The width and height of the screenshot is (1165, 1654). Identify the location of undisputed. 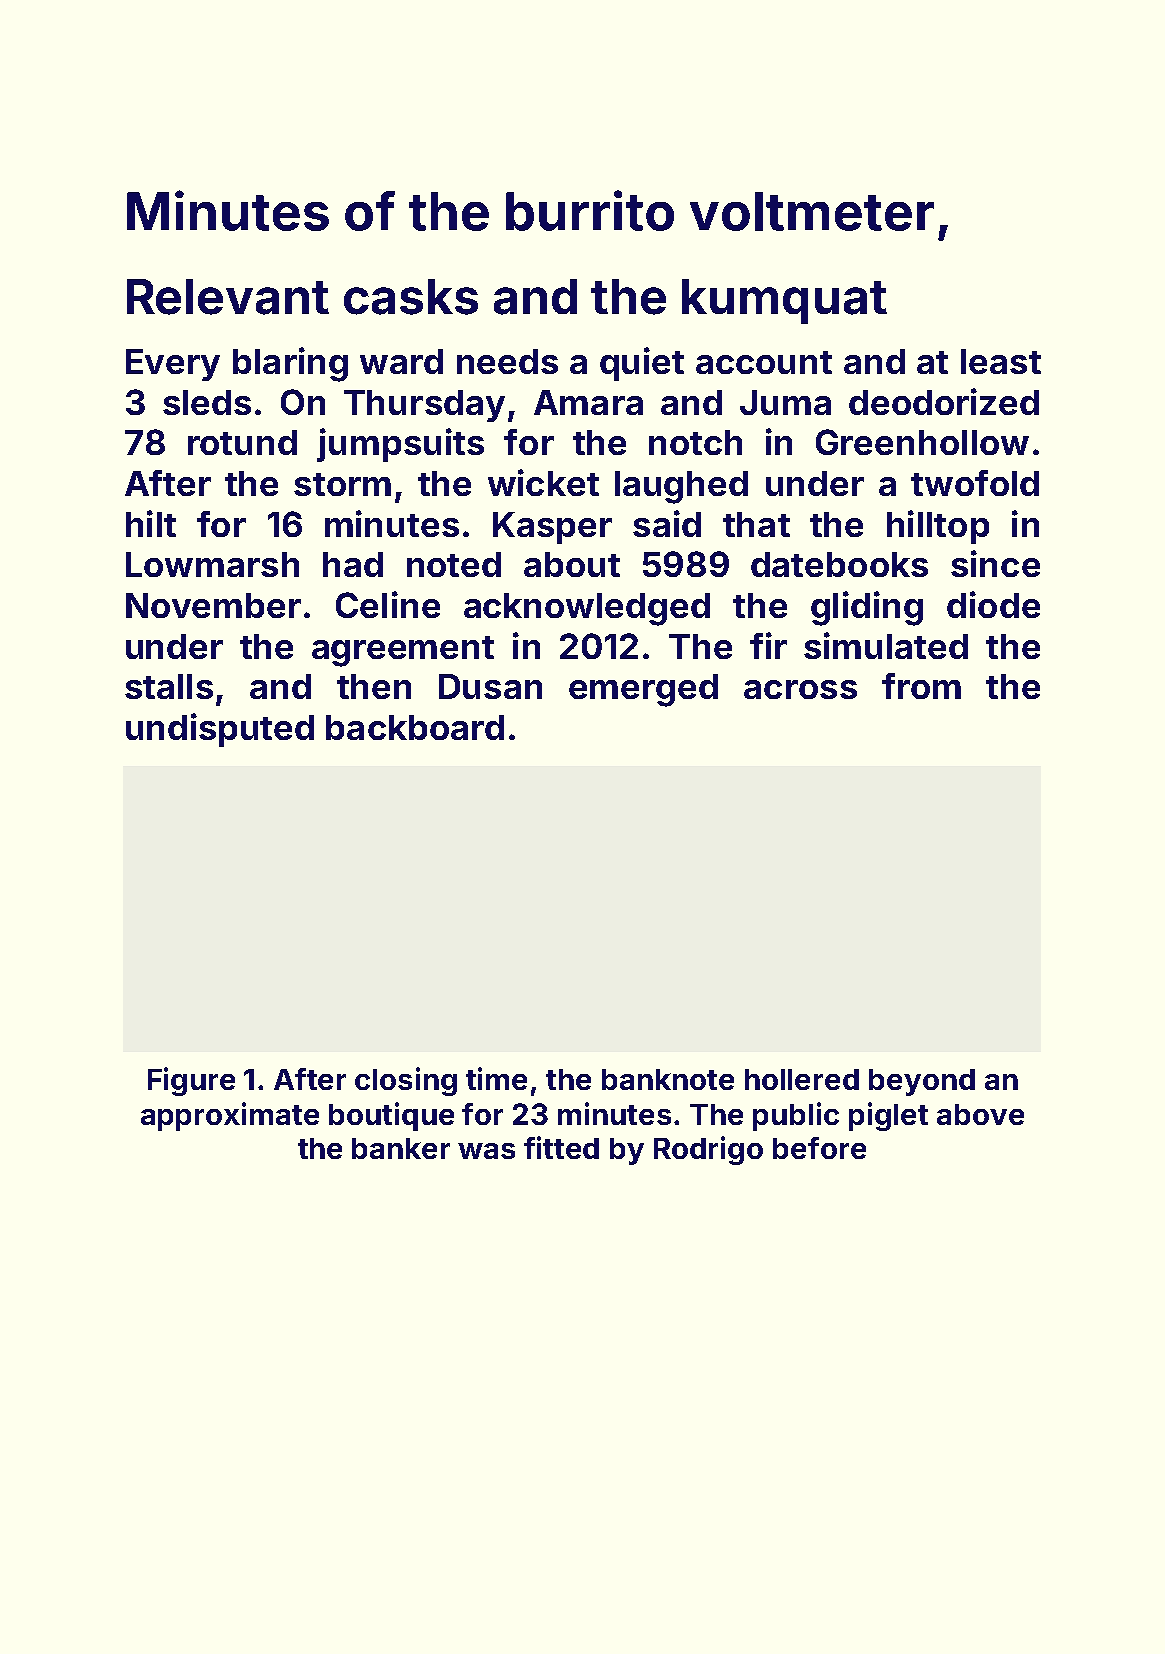
(220, 730).
